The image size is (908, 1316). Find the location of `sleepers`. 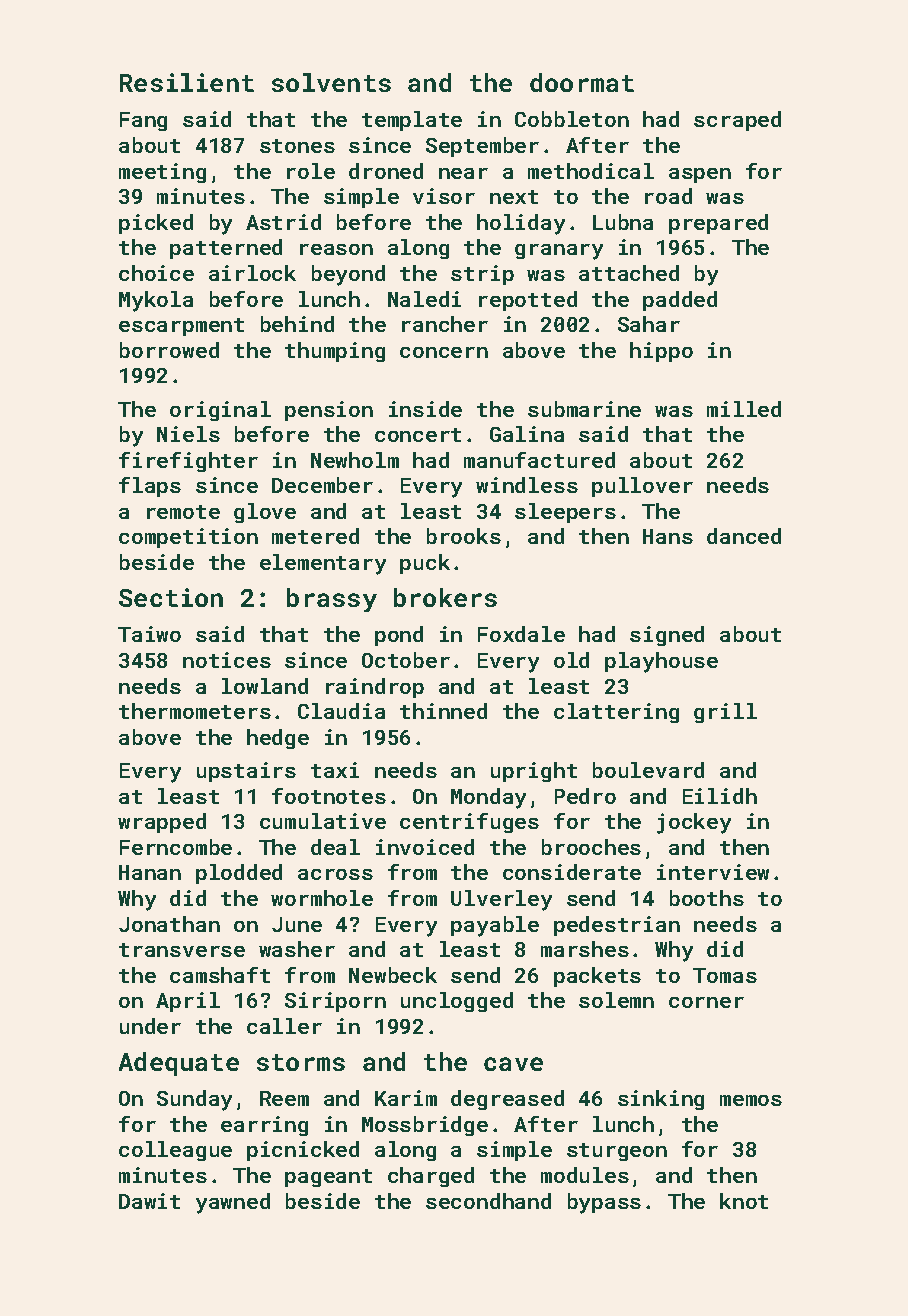

sleepers is located at coordinates (565, 513).
